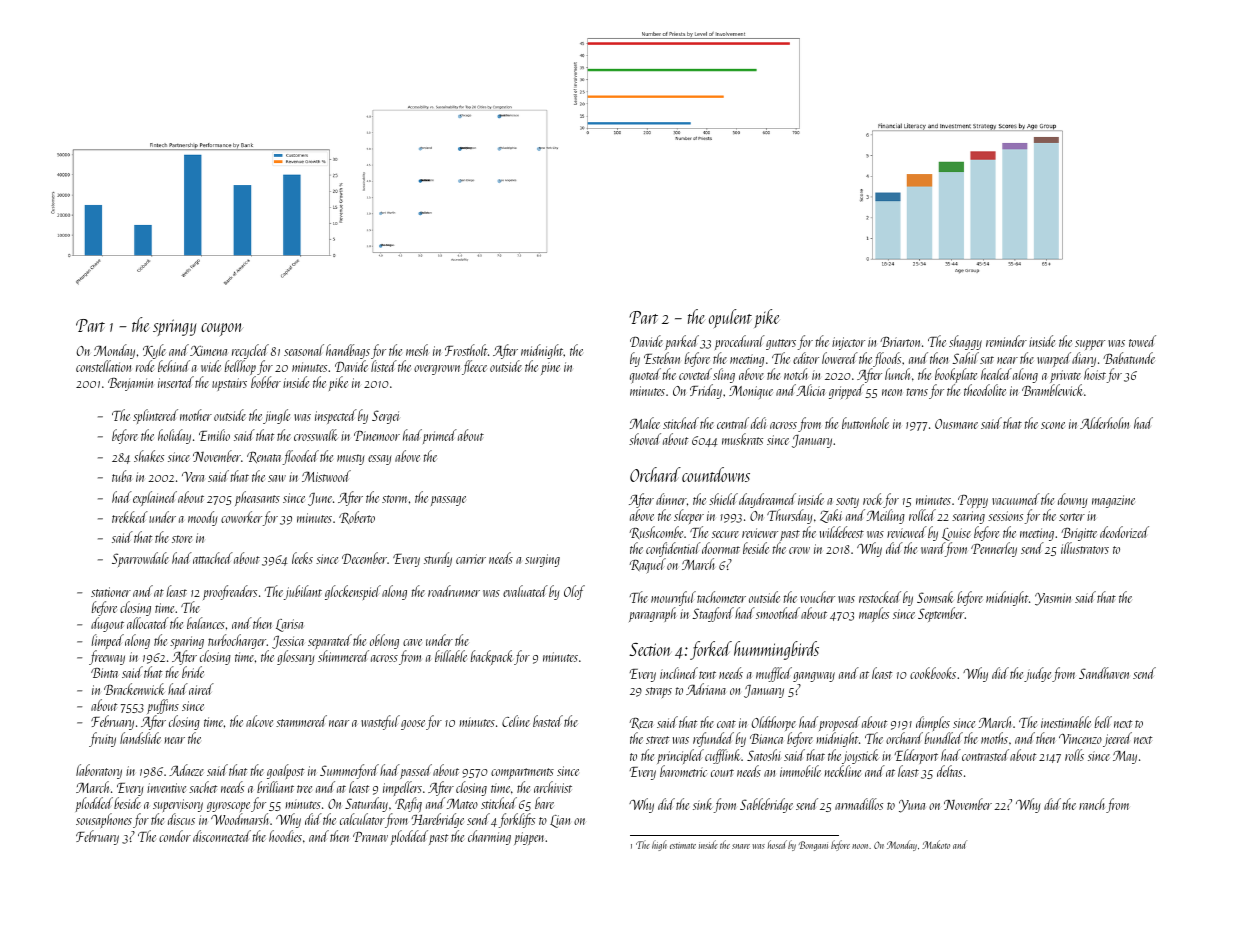 This page has width=1233, height=952. What do you see at coordinates (671, 499) in the page?
I see `dinner` at bounding box center [671, 499].
